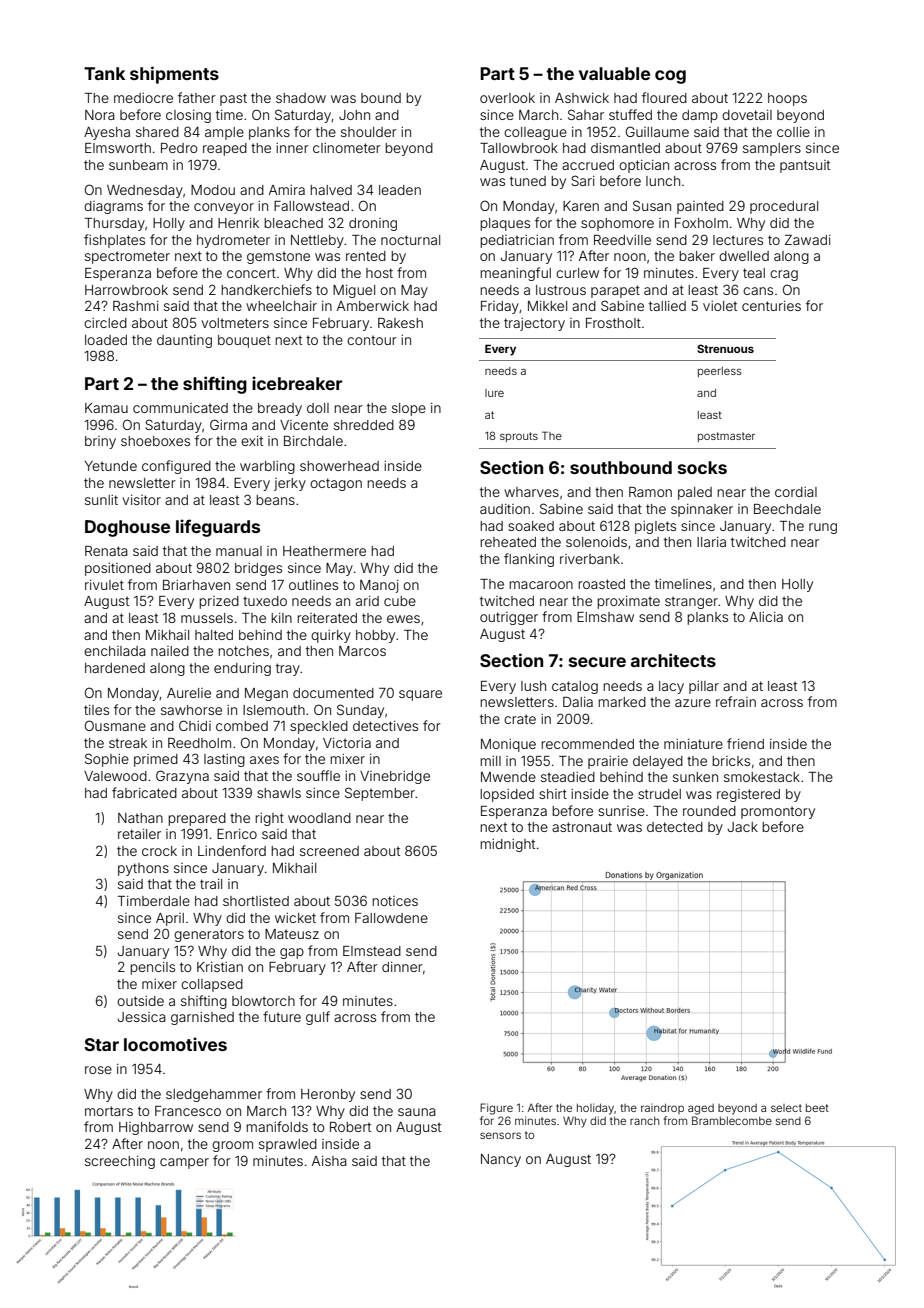 Image resolution: width=924 pixels, height=1308 pixels. I want to click on detected, so click(675, 827).
